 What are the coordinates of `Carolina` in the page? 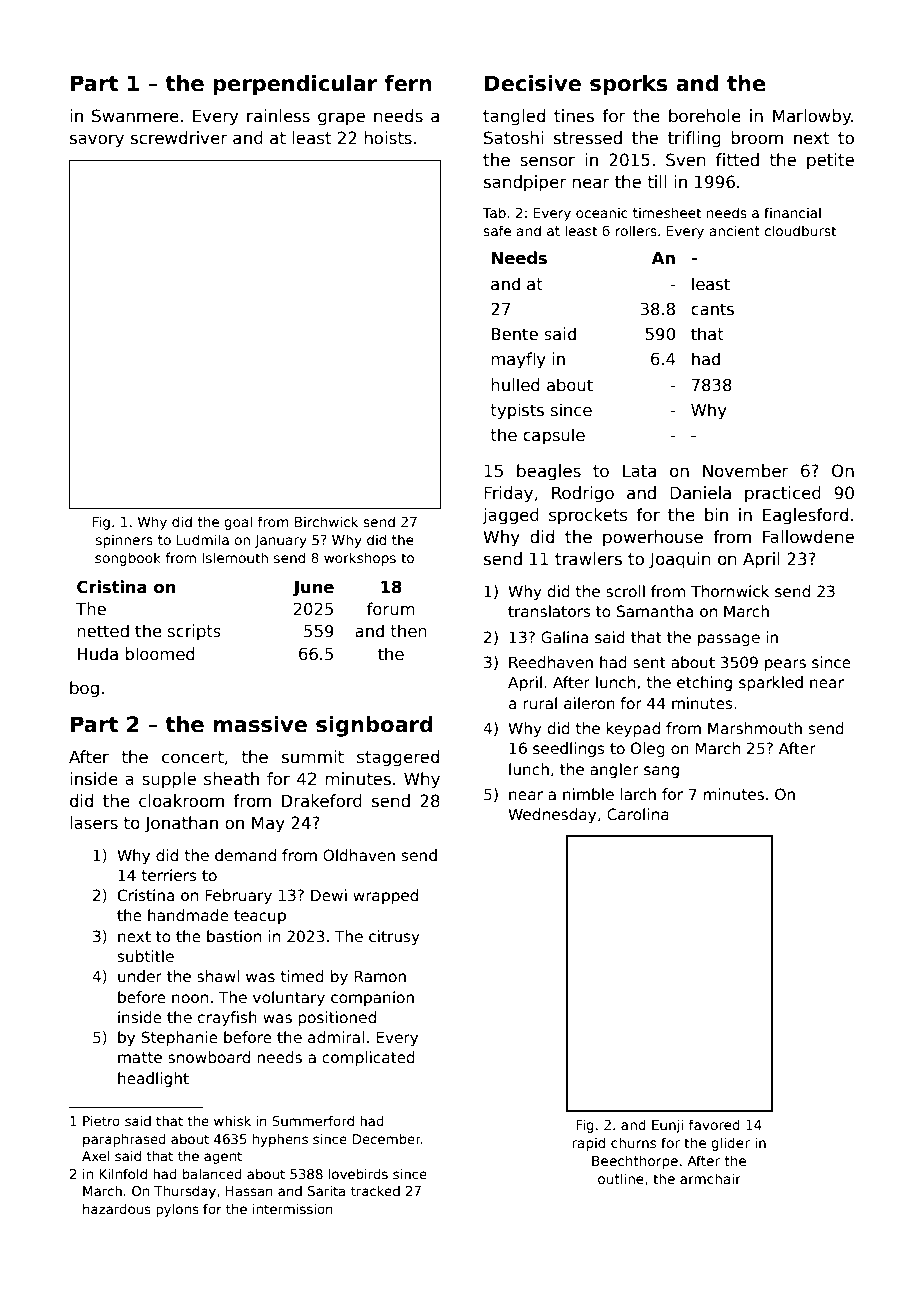 It's located at (638, 814).
